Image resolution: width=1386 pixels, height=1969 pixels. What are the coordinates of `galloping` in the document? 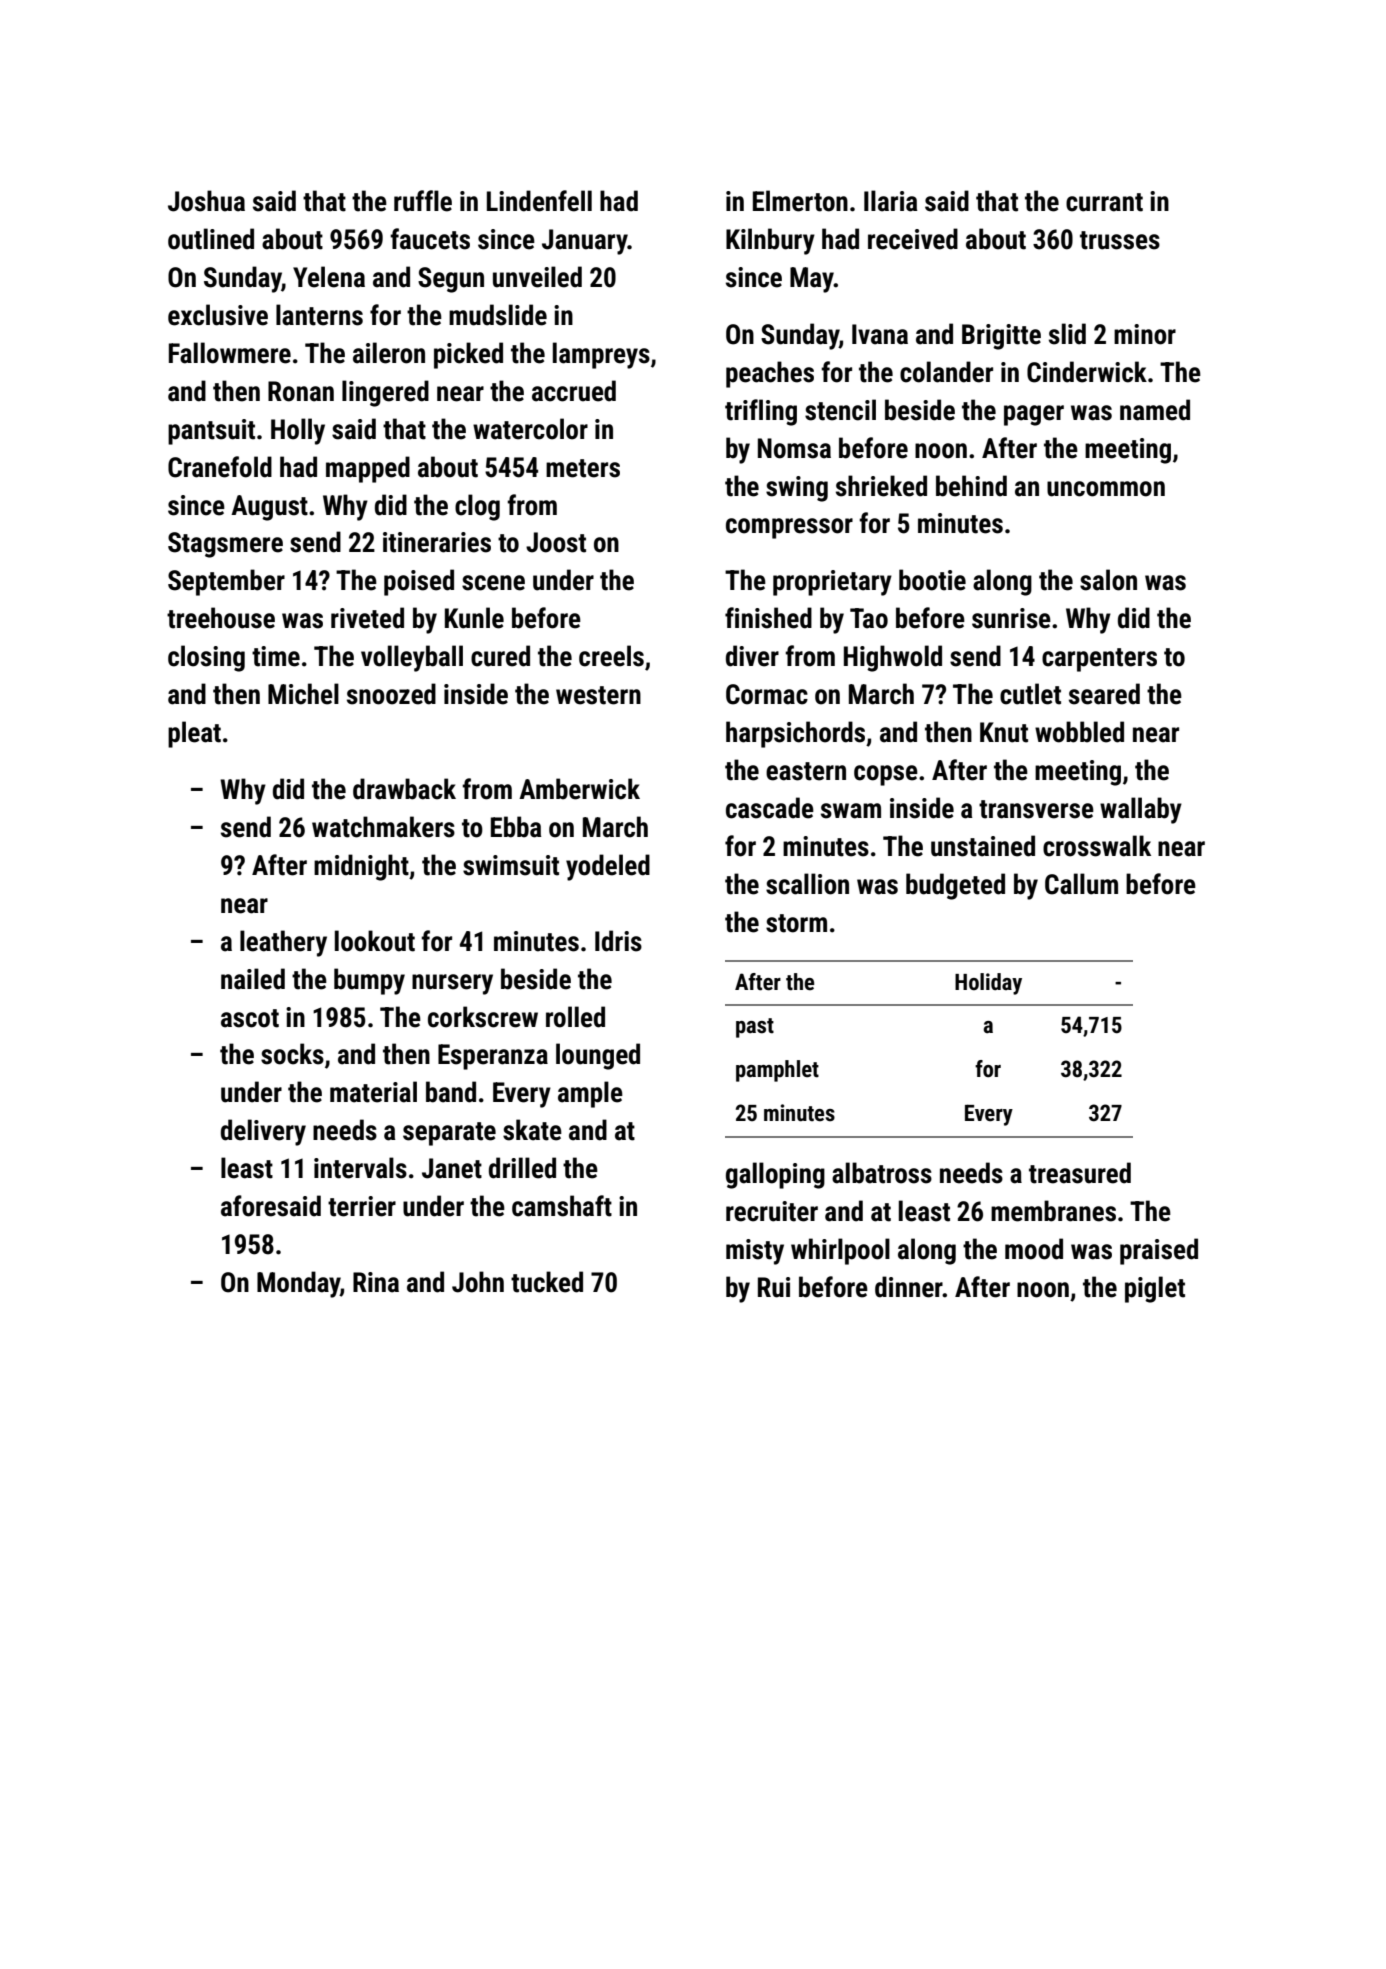 It's located at (775, 1175).
